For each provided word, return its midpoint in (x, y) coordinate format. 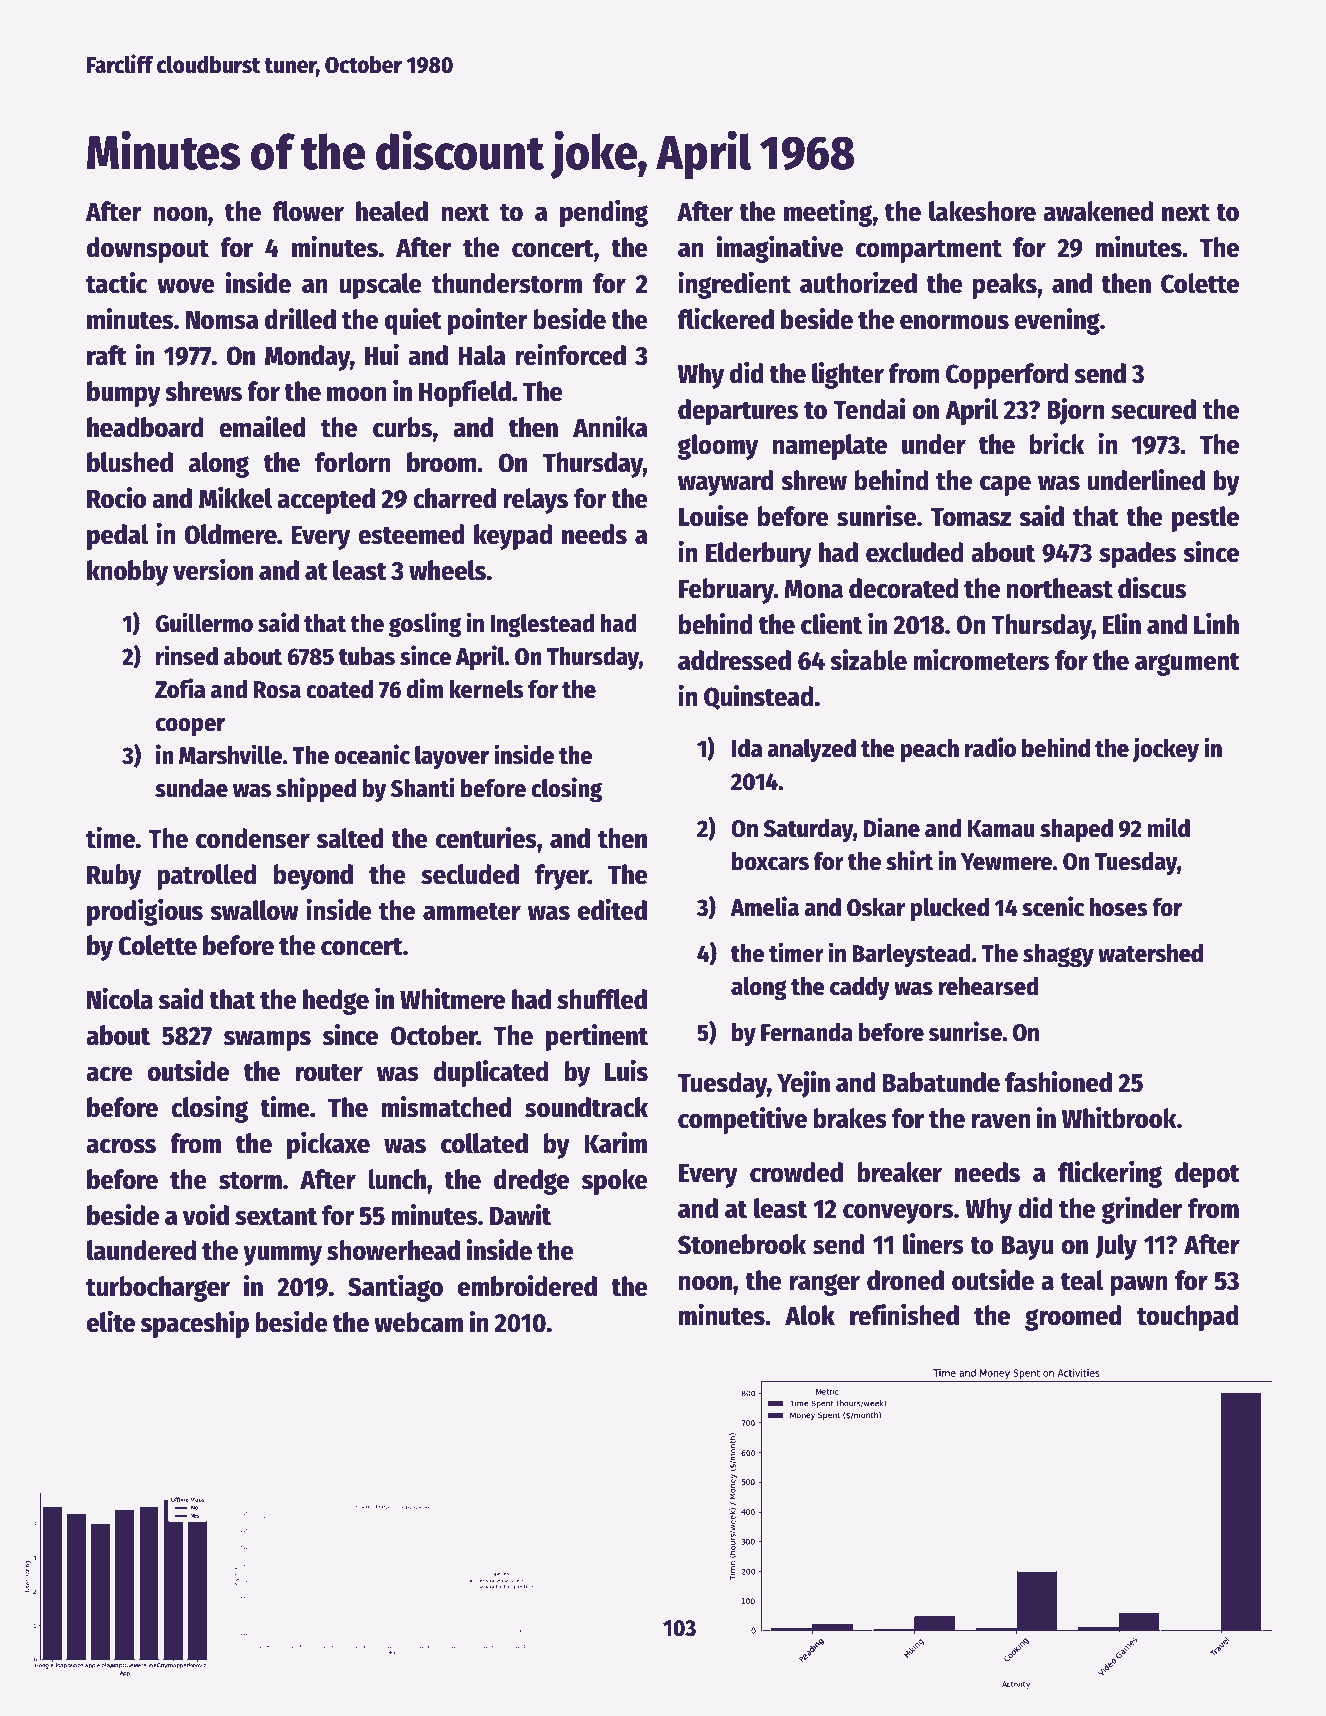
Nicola (120, 999)
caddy (860, 989)
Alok (810, 1315)
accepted (326, 501)
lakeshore (982, 211)
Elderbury (758, 555)
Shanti (422, 787)
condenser (253, 838)
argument (1187, 664)
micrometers (981, 660)
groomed (1073, 1318)
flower (308, 211)
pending (604, 213)
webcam (418, 1322)
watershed (1150, 953)
